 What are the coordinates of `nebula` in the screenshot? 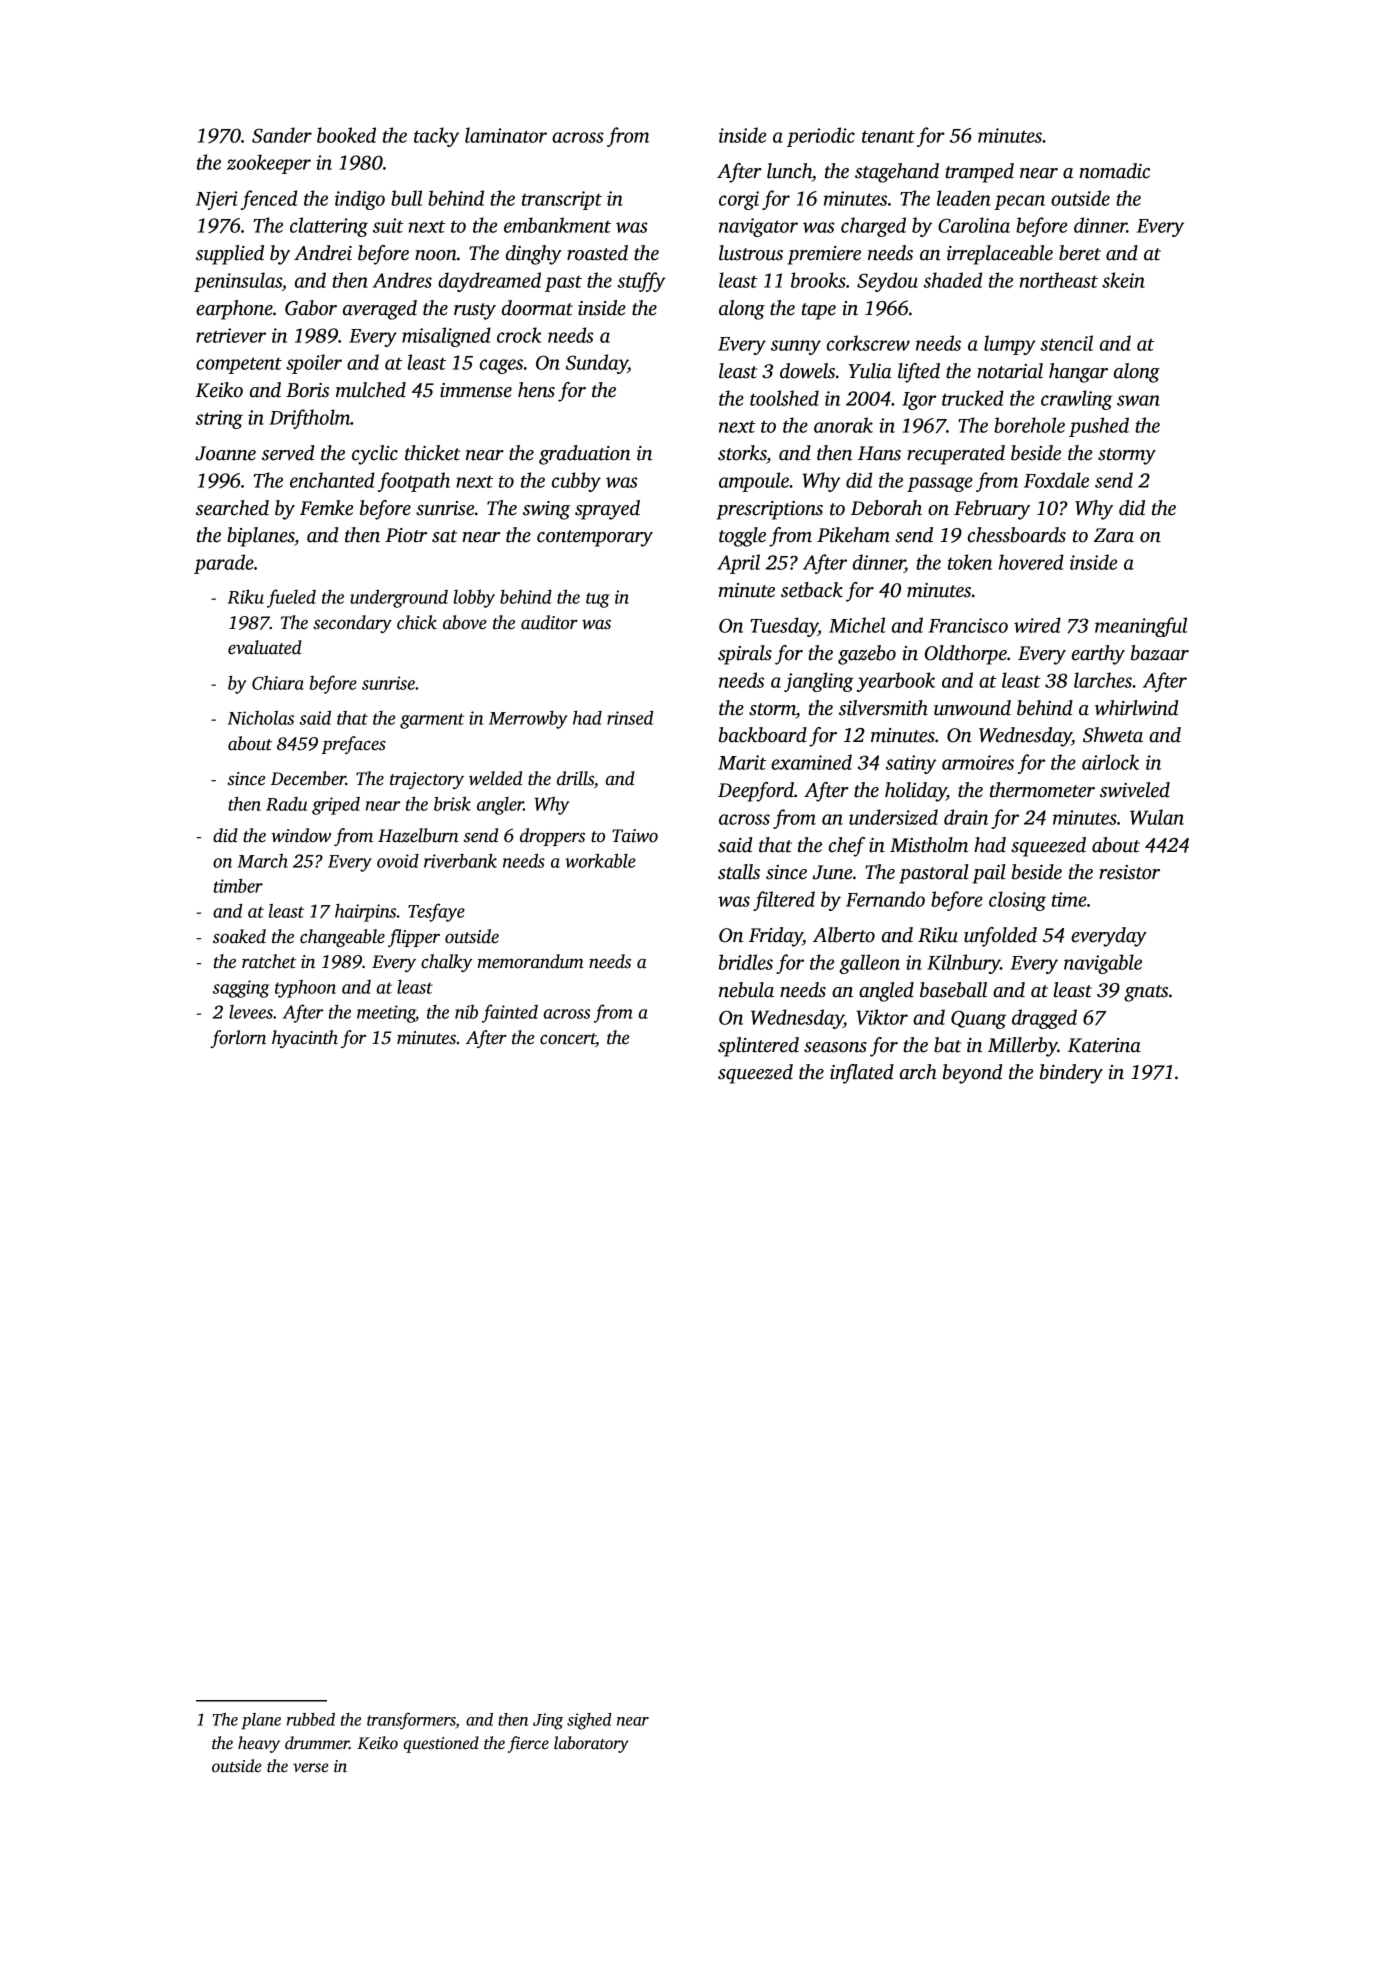 It's located at (746, 990).
